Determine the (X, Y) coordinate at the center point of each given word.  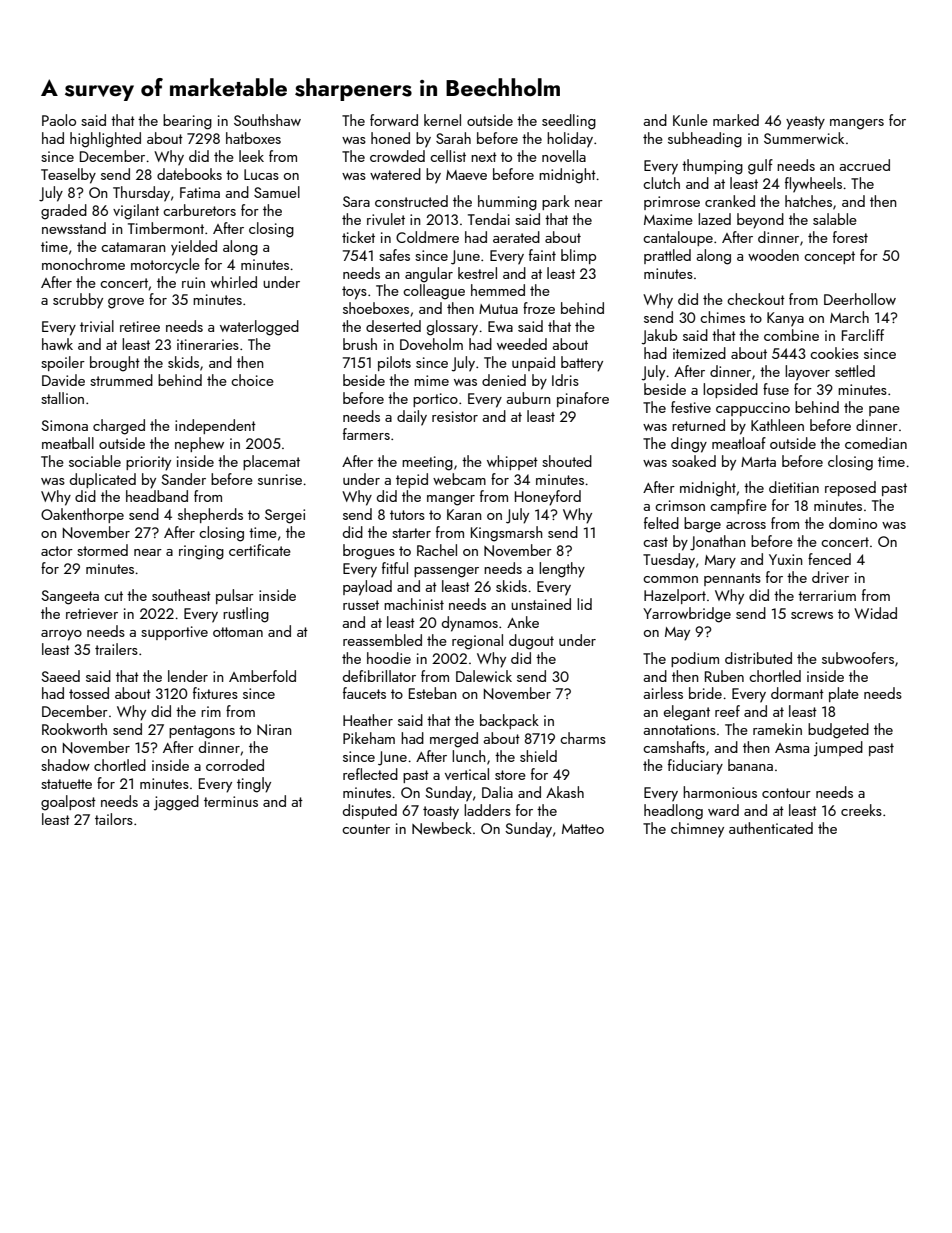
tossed (89, 693)
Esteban (433, 693)
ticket (358, 237)
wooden (773, 255)
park (556, 202)
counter (366, 829)
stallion (62, 398)
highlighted (105, 140)
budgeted (838, 731)
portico (435, 400)
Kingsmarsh (507, 534)
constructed (411, 201)
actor (57, 551)
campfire (738, 506)
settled (855, 371)
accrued (864, 165)
